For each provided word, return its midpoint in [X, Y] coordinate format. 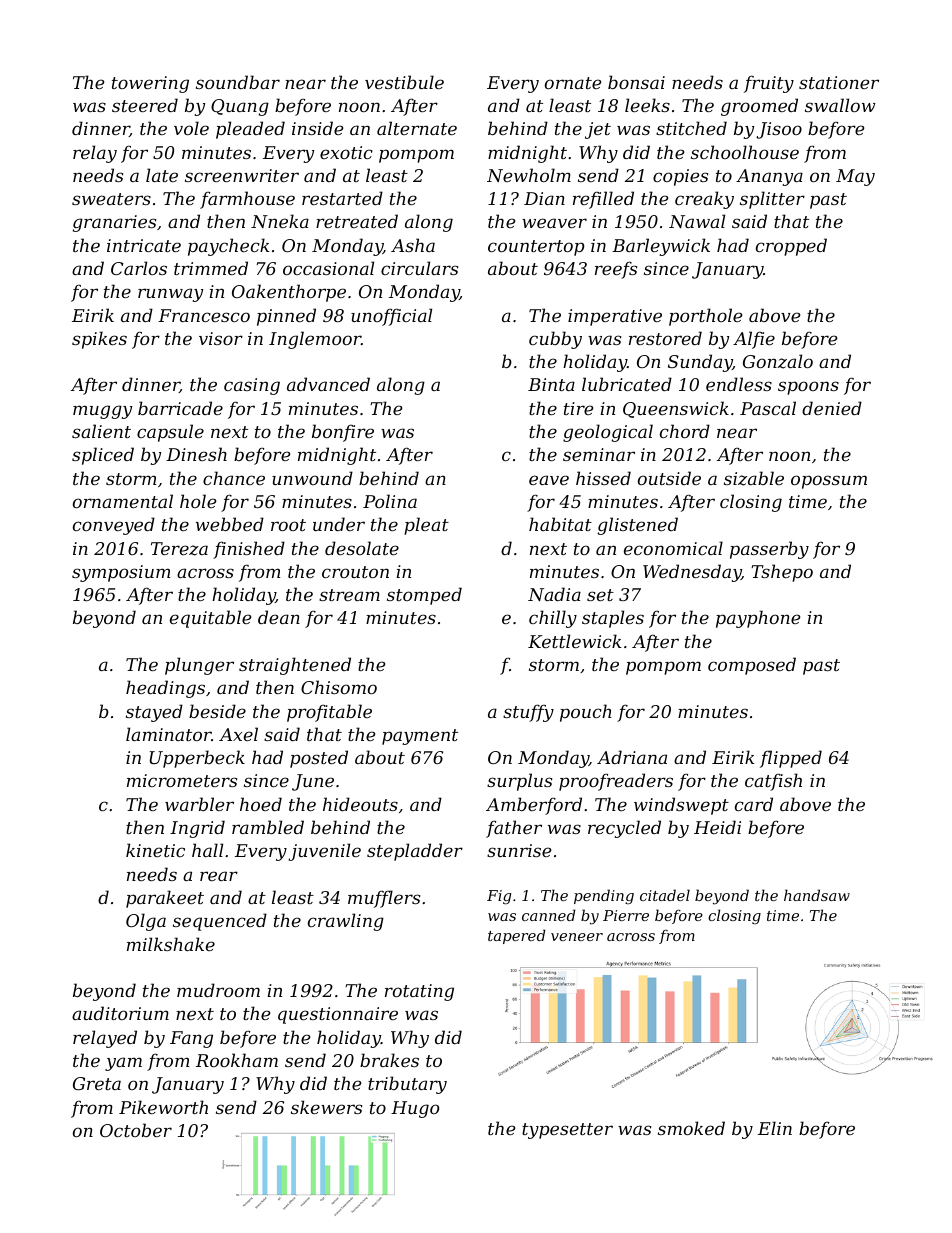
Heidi [717, 827]
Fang [191, 1039]
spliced [103, 456]
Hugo [415, 1109]
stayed [154, 713]
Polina [390, 501]
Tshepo [782, 573]
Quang [240, 107]
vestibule [404, 82]
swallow [840, 105]
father [514, 829]
